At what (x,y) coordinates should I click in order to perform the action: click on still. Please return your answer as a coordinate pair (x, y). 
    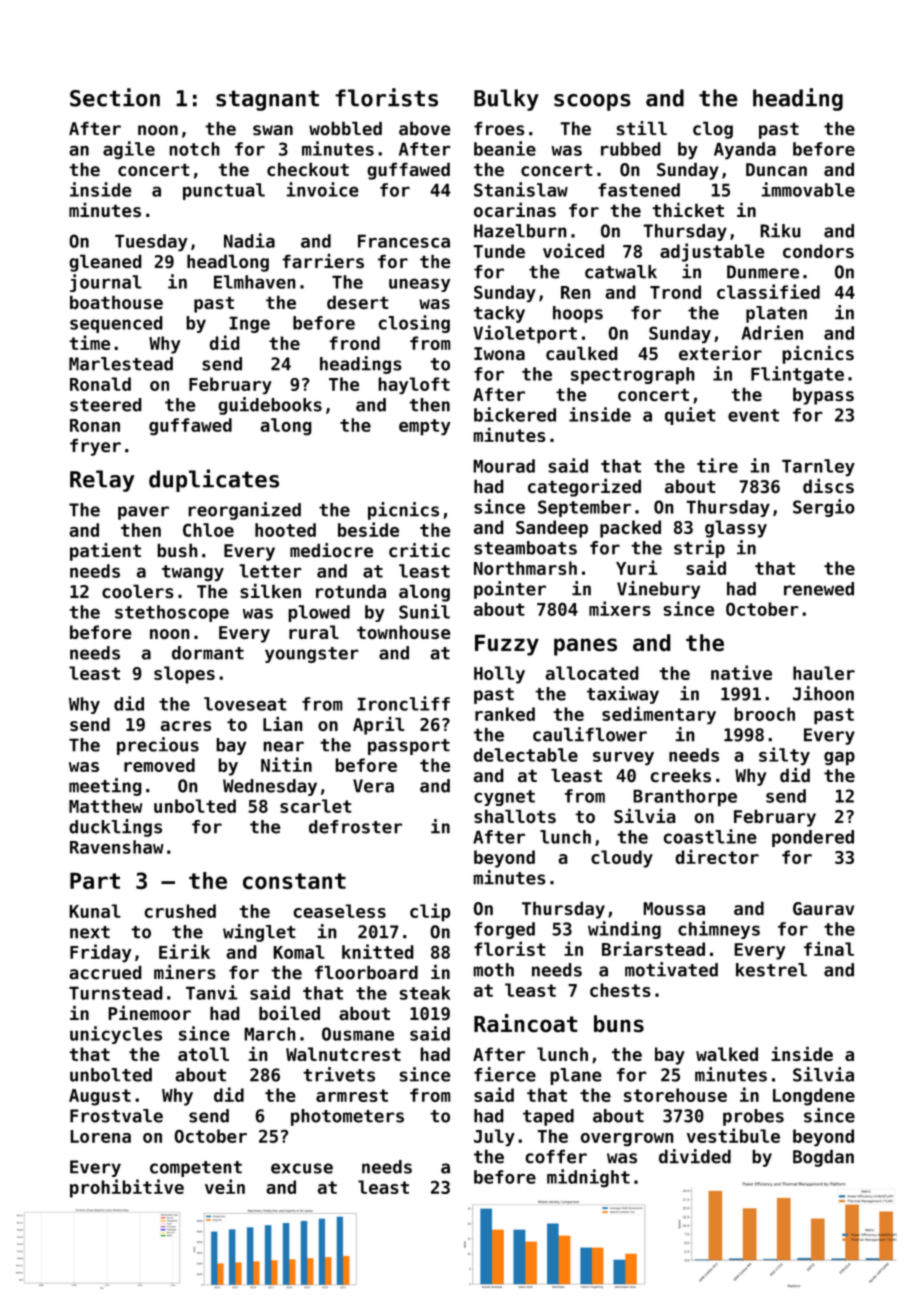
    Looking at the image, I should click on (642, 128).
